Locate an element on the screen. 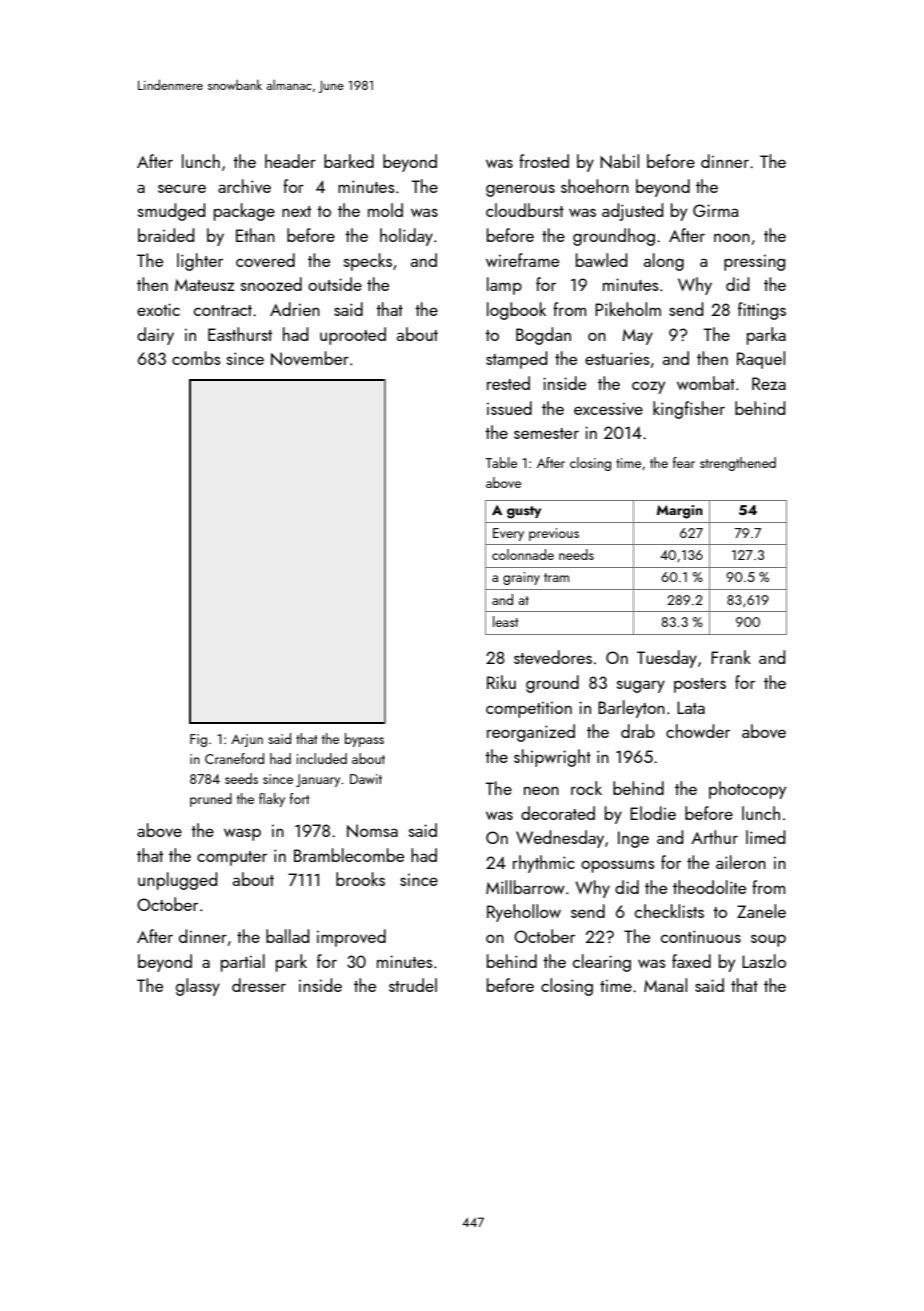  Nabil is located at coordinates (619, 161).
